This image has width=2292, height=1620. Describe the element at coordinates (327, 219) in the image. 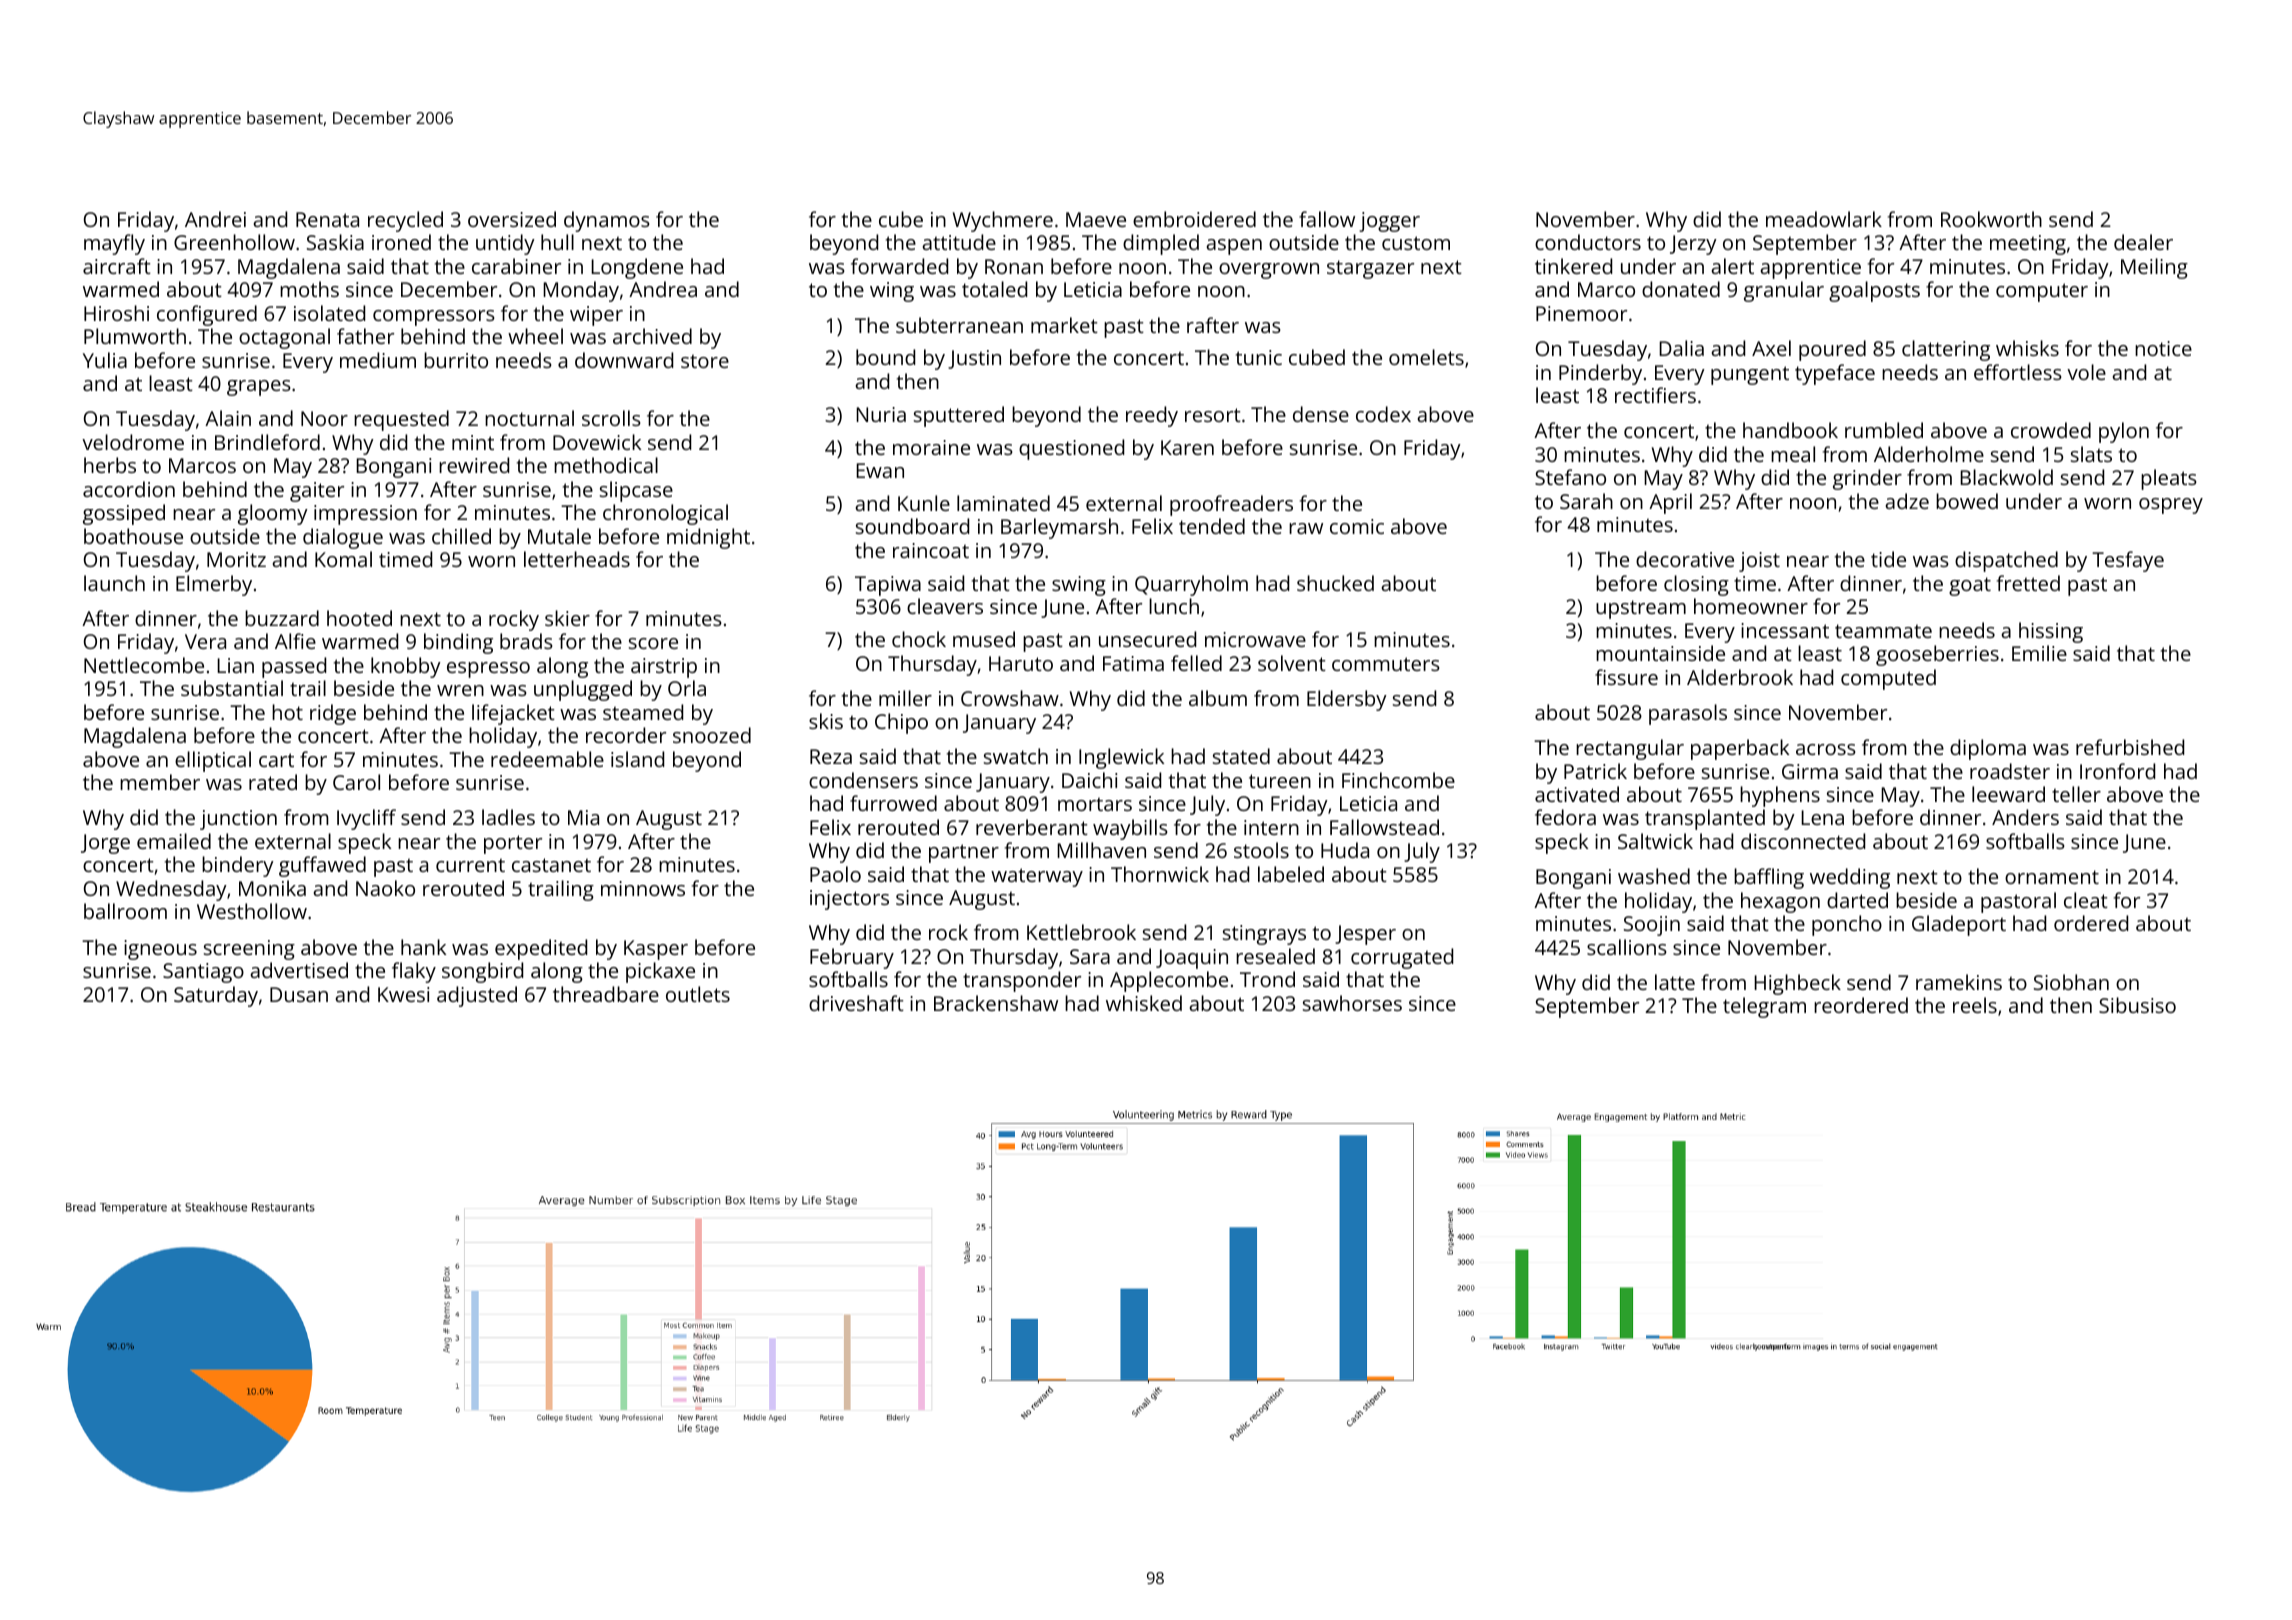

I see `Renata` at that location.
